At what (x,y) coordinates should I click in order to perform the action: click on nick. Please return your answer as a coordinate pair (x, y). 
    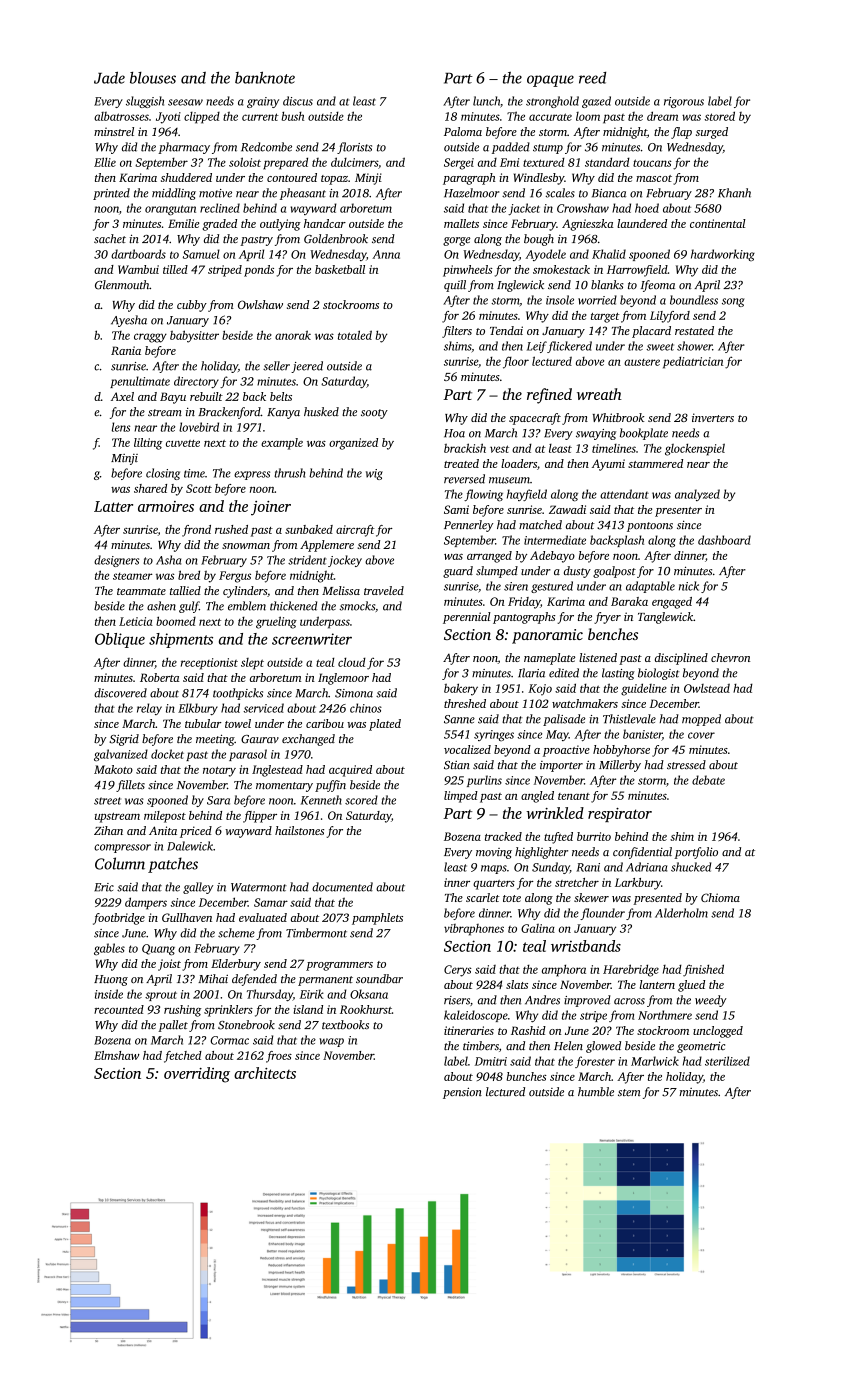
    Looking at the image, I should click on (689, 586).
